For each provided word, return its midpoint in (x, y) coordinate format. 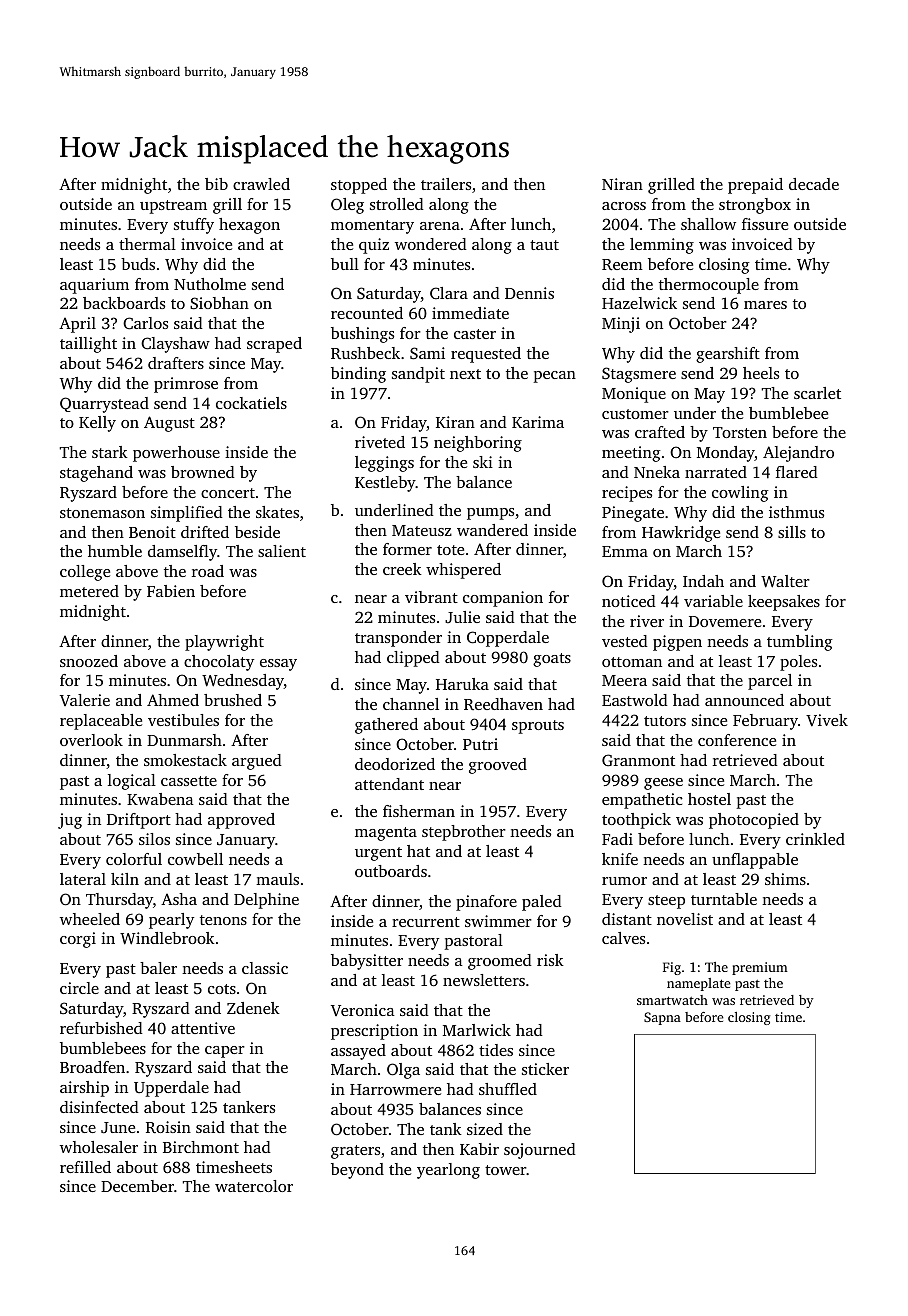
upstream (173, 207)
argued (257, 762)
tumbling (800, 643)
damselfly (183, 553)
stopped (359, 186)
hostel (709, 799)
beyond (357, 1171)
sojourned (540, 1151)
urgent (378, 854)
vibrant (431, 597)
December (137, 1186)
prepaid (755, 186)
